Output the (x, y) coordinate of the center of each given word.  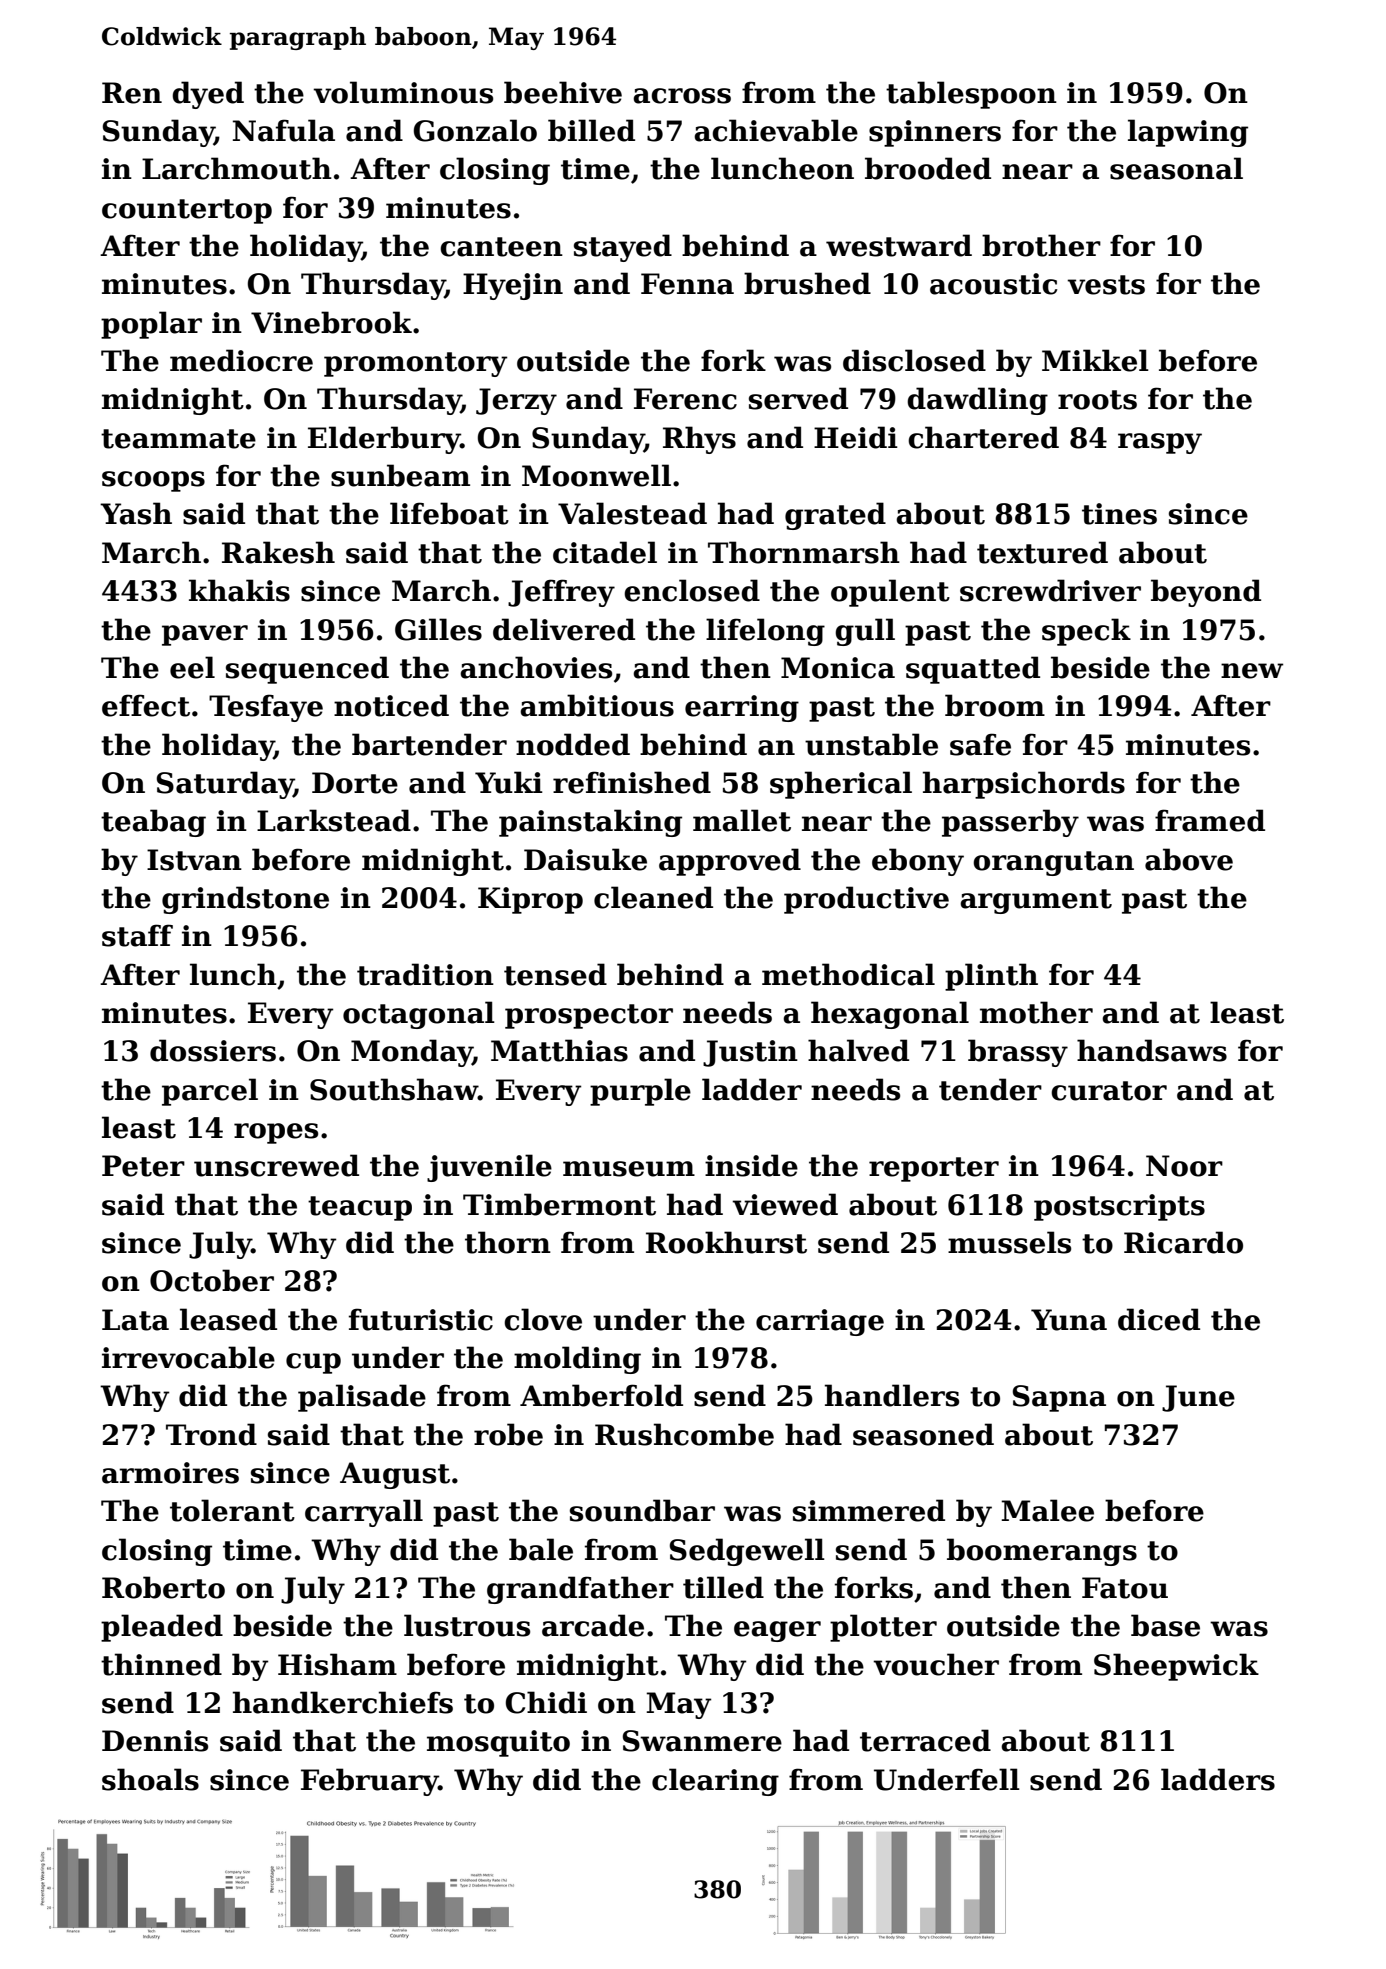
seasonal (1176, 168)
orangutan (1053, 863)
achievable (776, 130)
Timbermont (559, 1204)
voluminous (403, 92)
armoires (170, 1473)
